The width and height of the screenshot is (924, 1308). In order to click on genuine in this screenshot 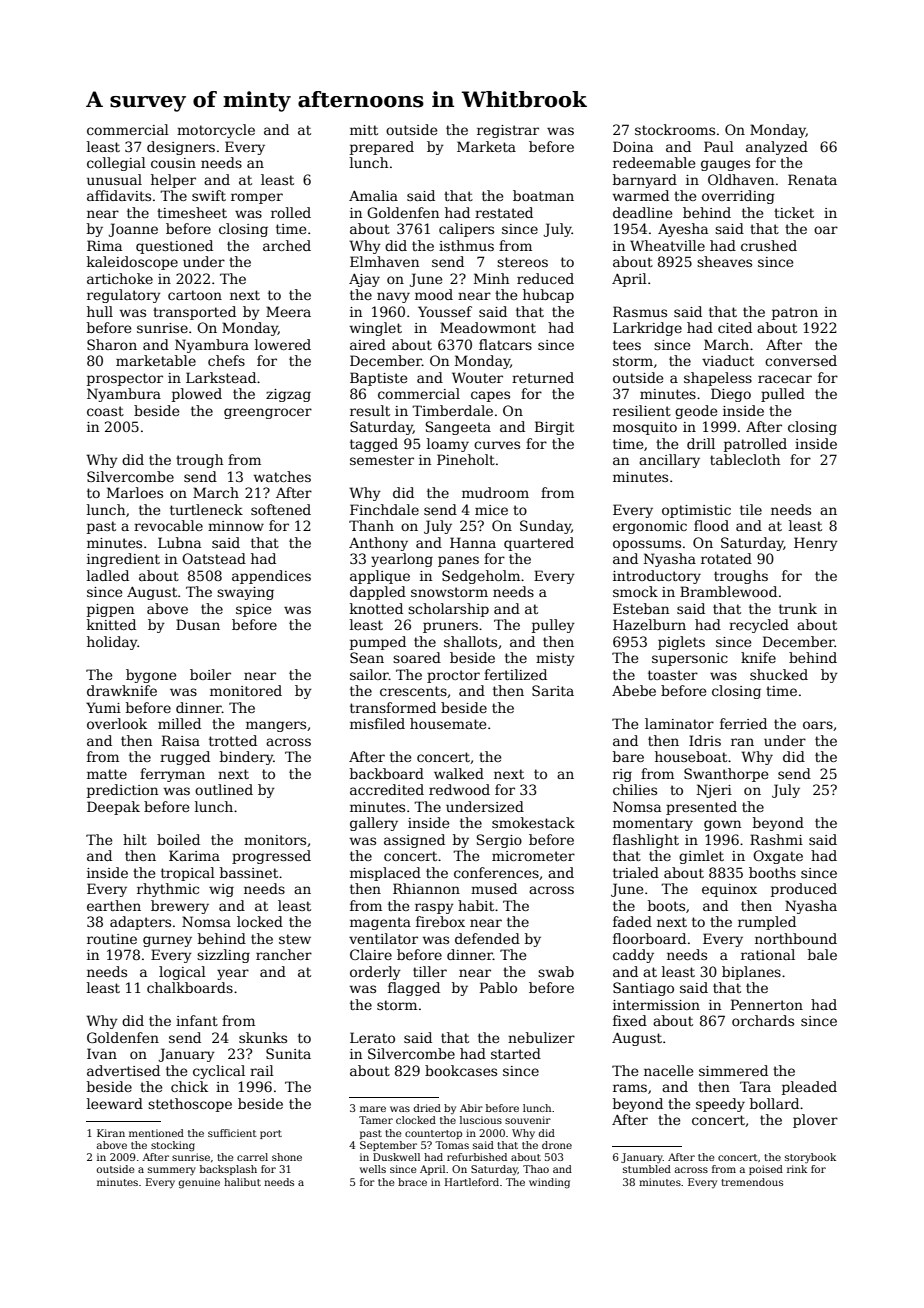, I will do `click(199, 1183)`.
